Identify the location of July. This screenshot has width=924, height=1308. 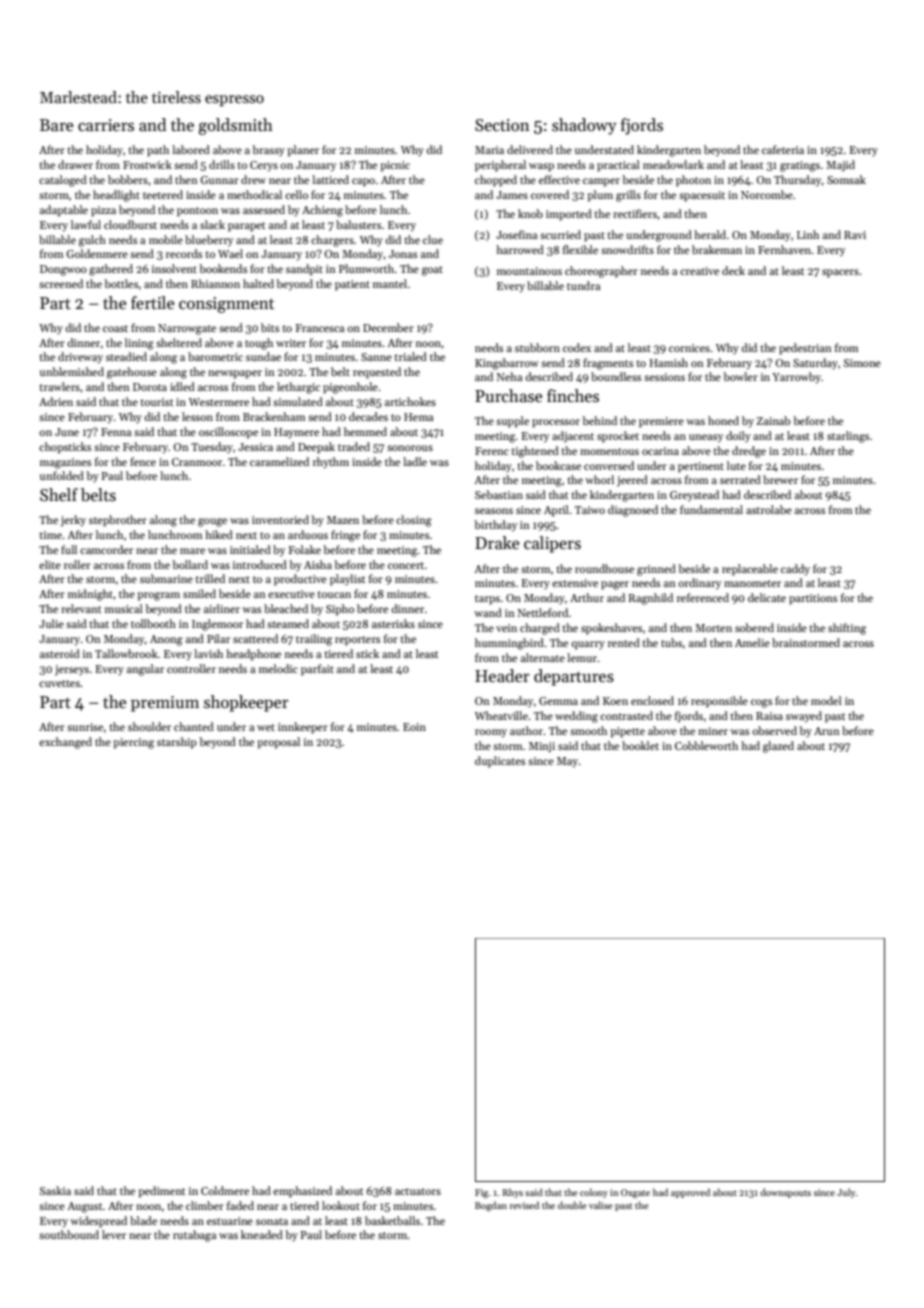
(846, 1193).
